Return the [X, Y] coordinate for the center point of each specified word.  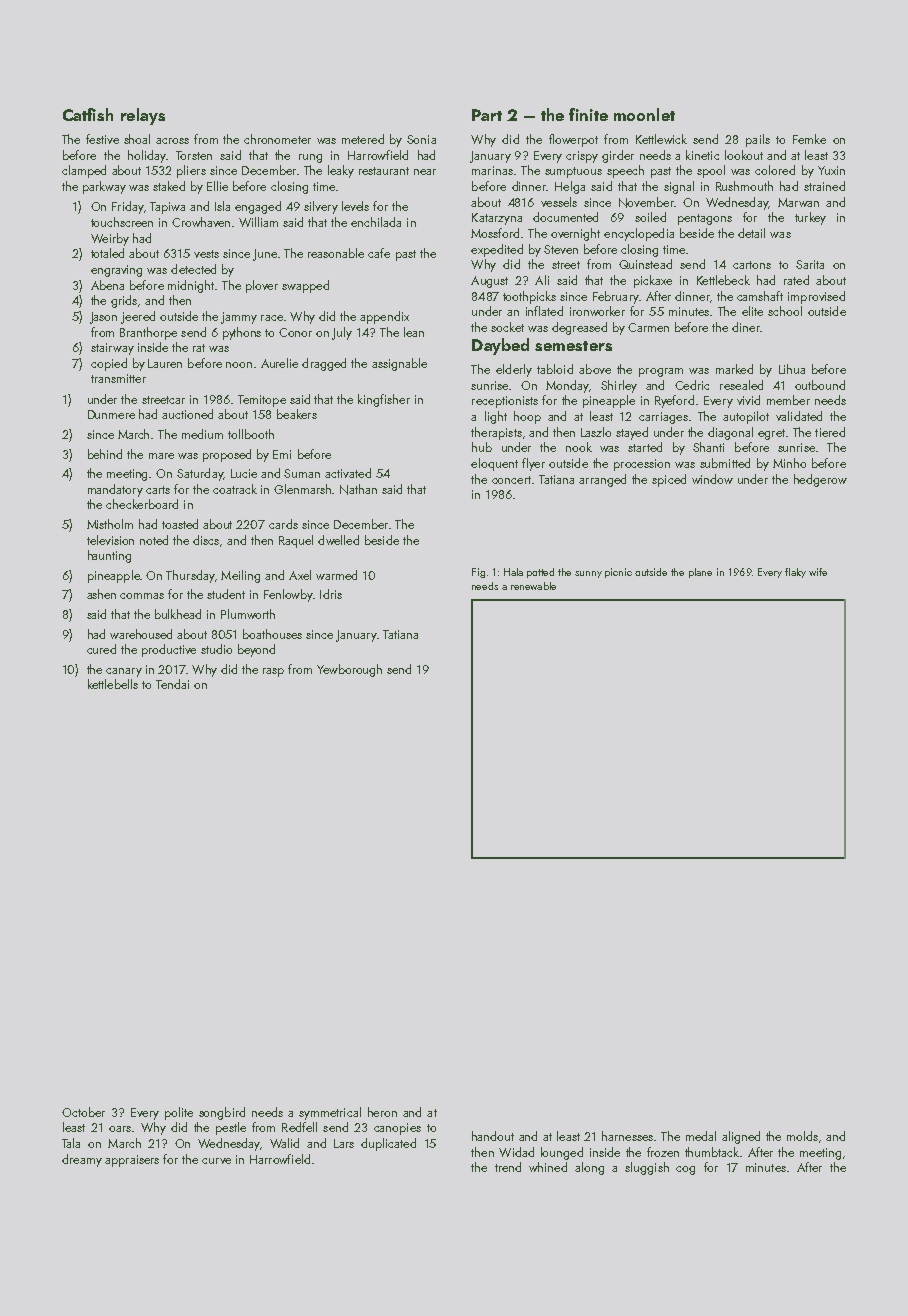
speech [625, 171]
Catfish [88, 114]
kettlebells [113, 684]
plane [700, 573]
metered [363, 139]
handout [493, 1136]
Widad [516, 1152]
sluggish [647, 1168]
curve [216, 1161]
